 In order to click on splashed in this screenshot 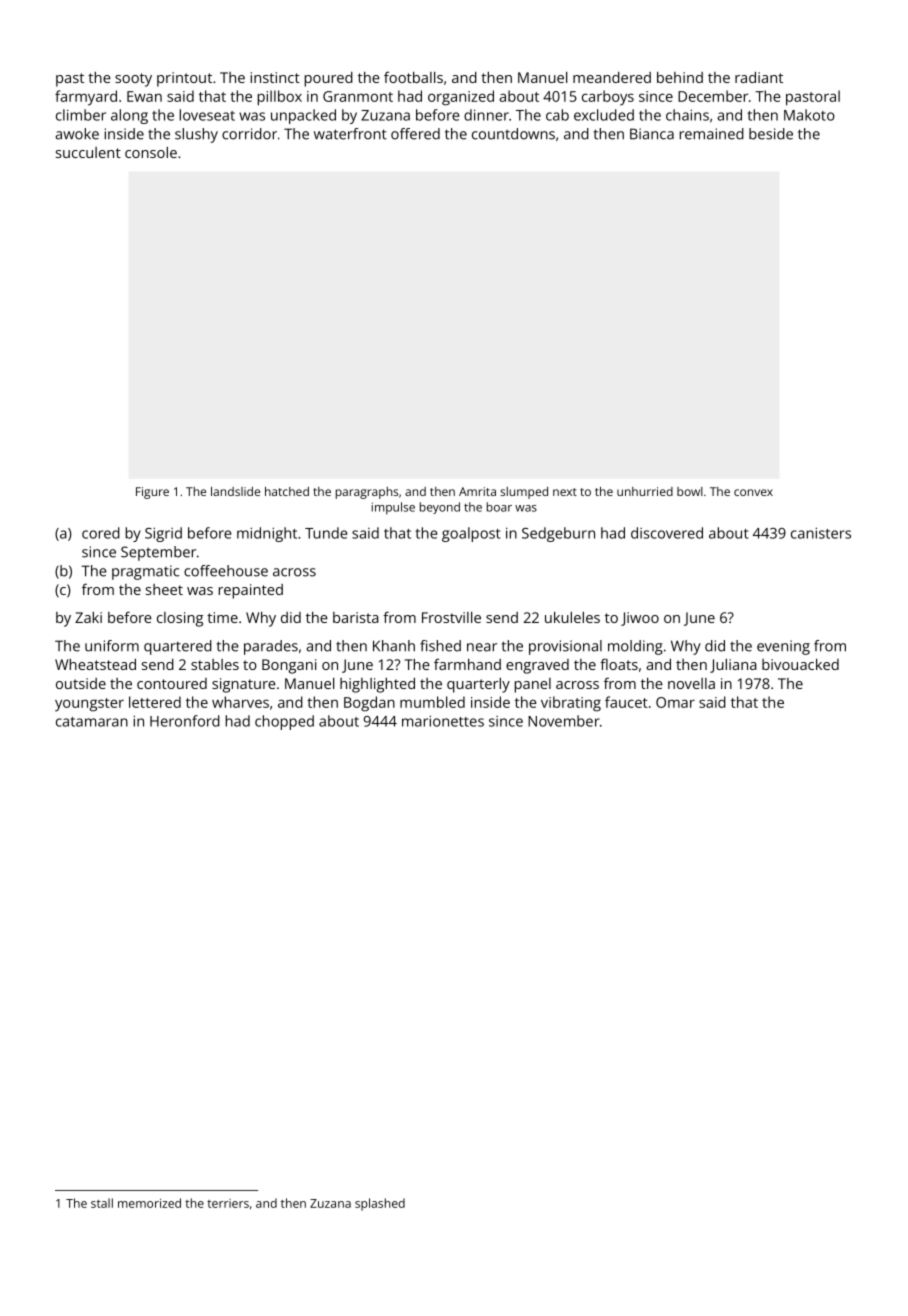, I will do `click(380, 1204)`.
